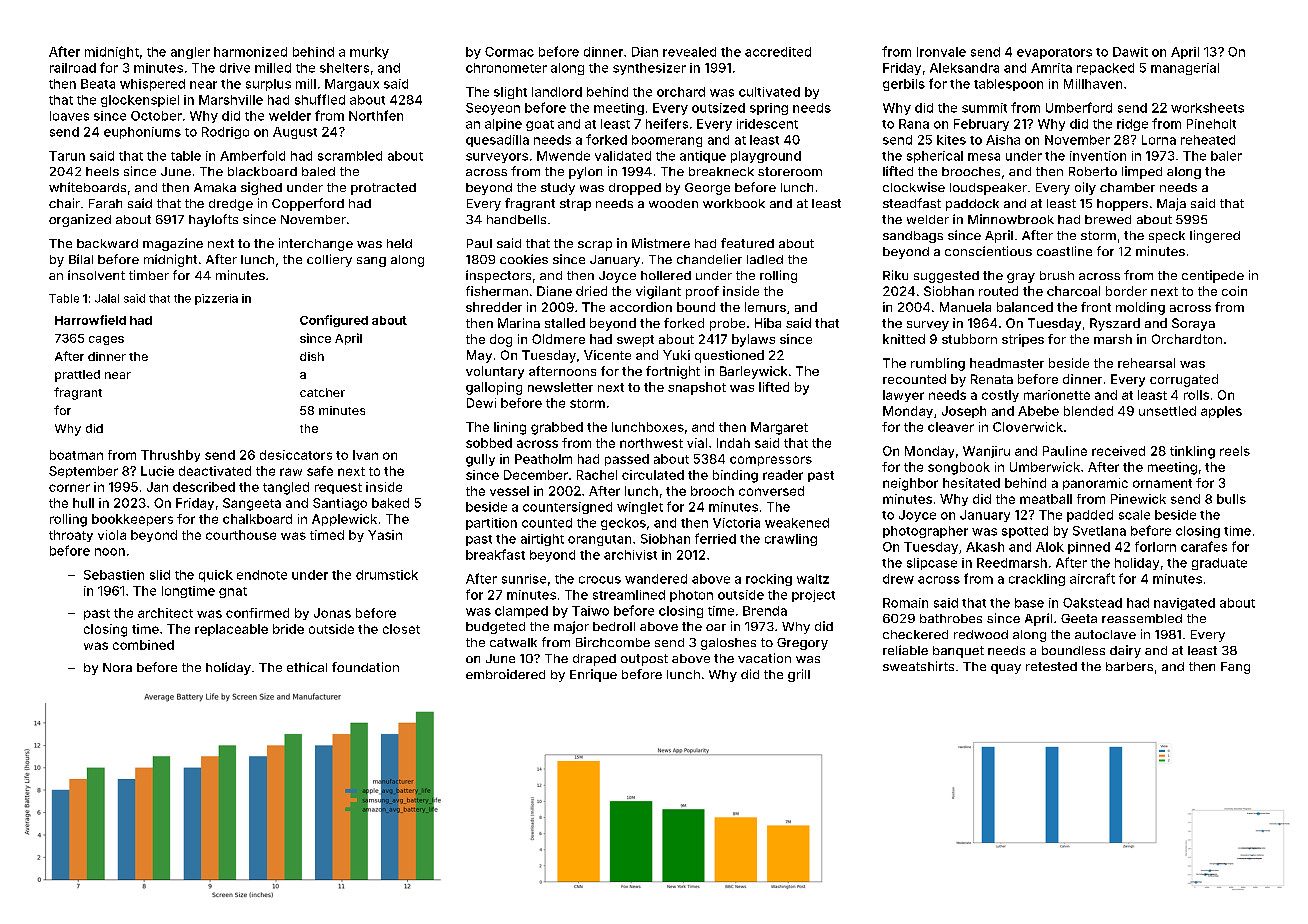 The image size is (1308, 924). I want to click on prattled, so click(77, 376).
